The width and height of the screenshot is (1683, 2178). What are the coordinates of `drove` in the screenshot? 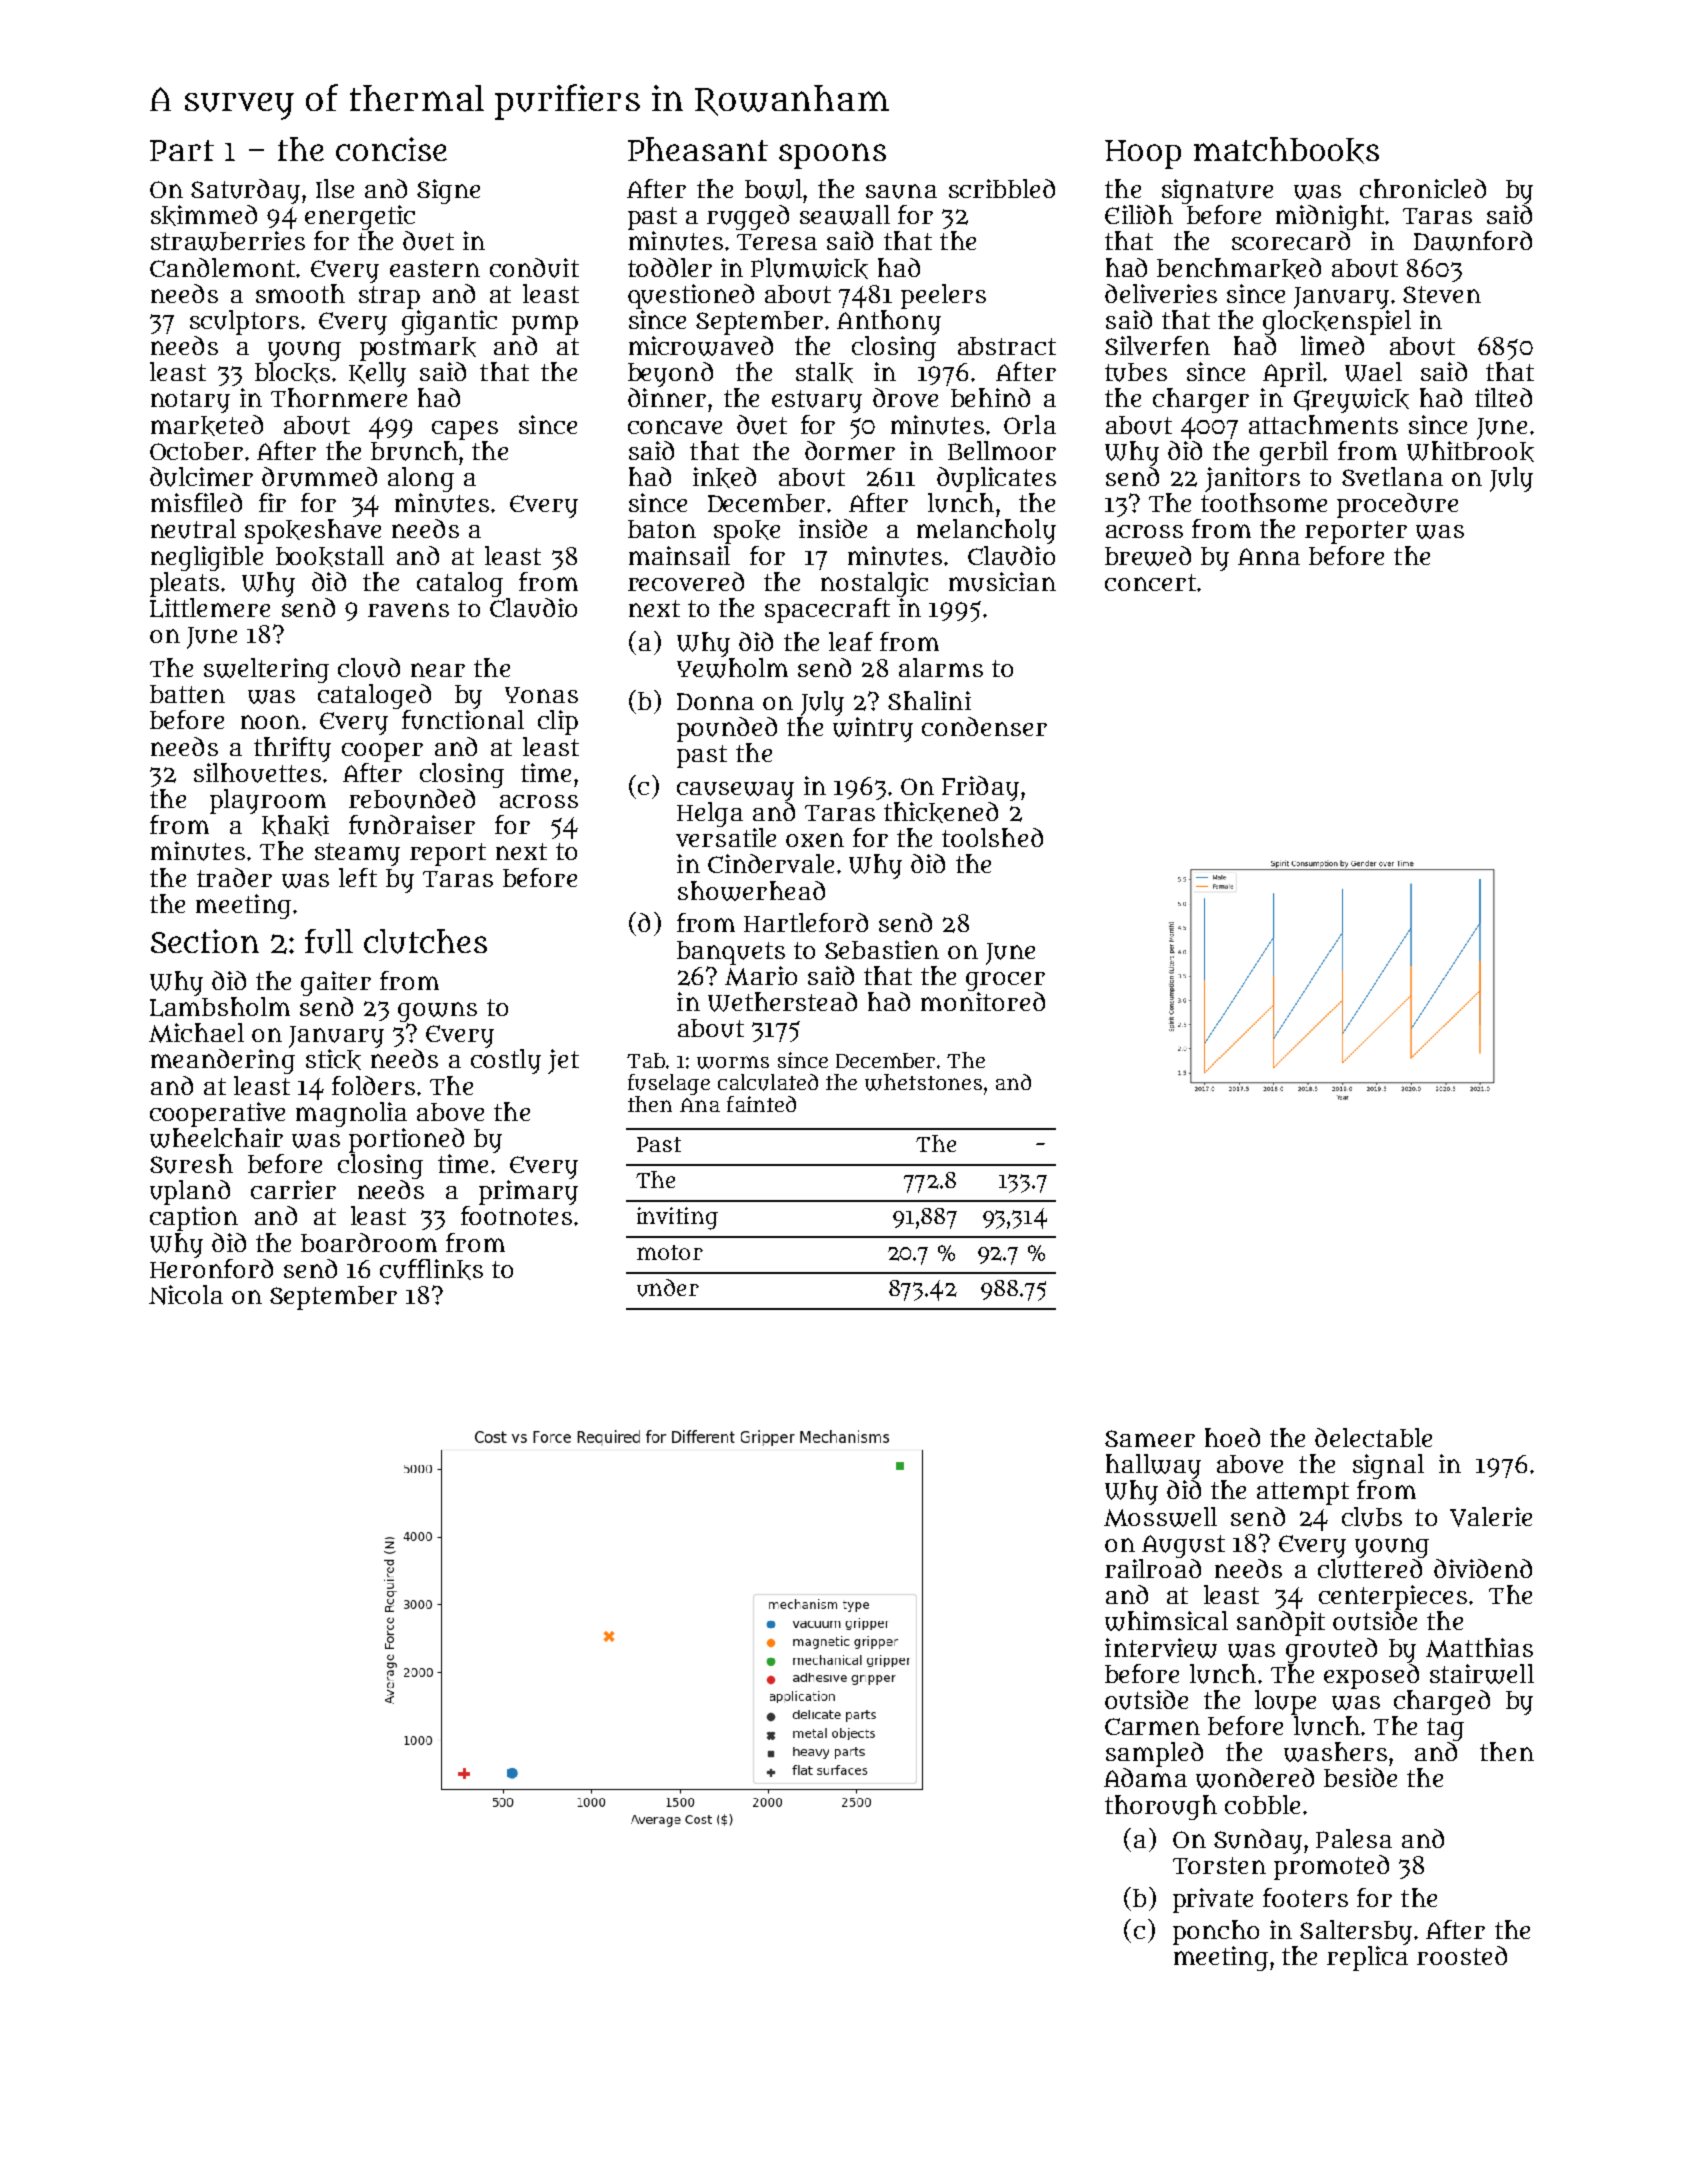 It's located at (905, 397).
